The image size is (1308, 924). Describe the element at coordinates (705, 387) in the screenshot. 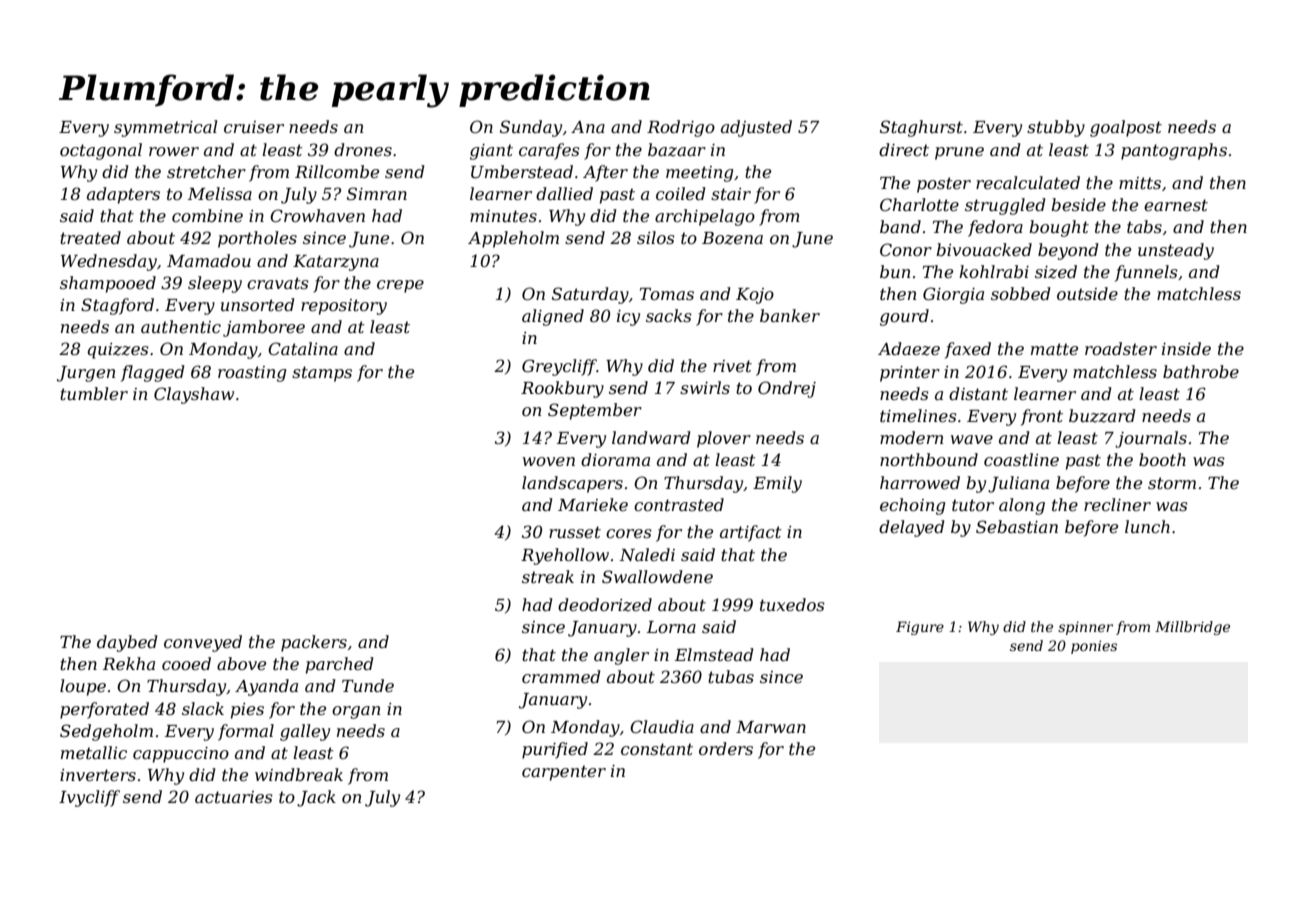

I see `swirls` at that location.
